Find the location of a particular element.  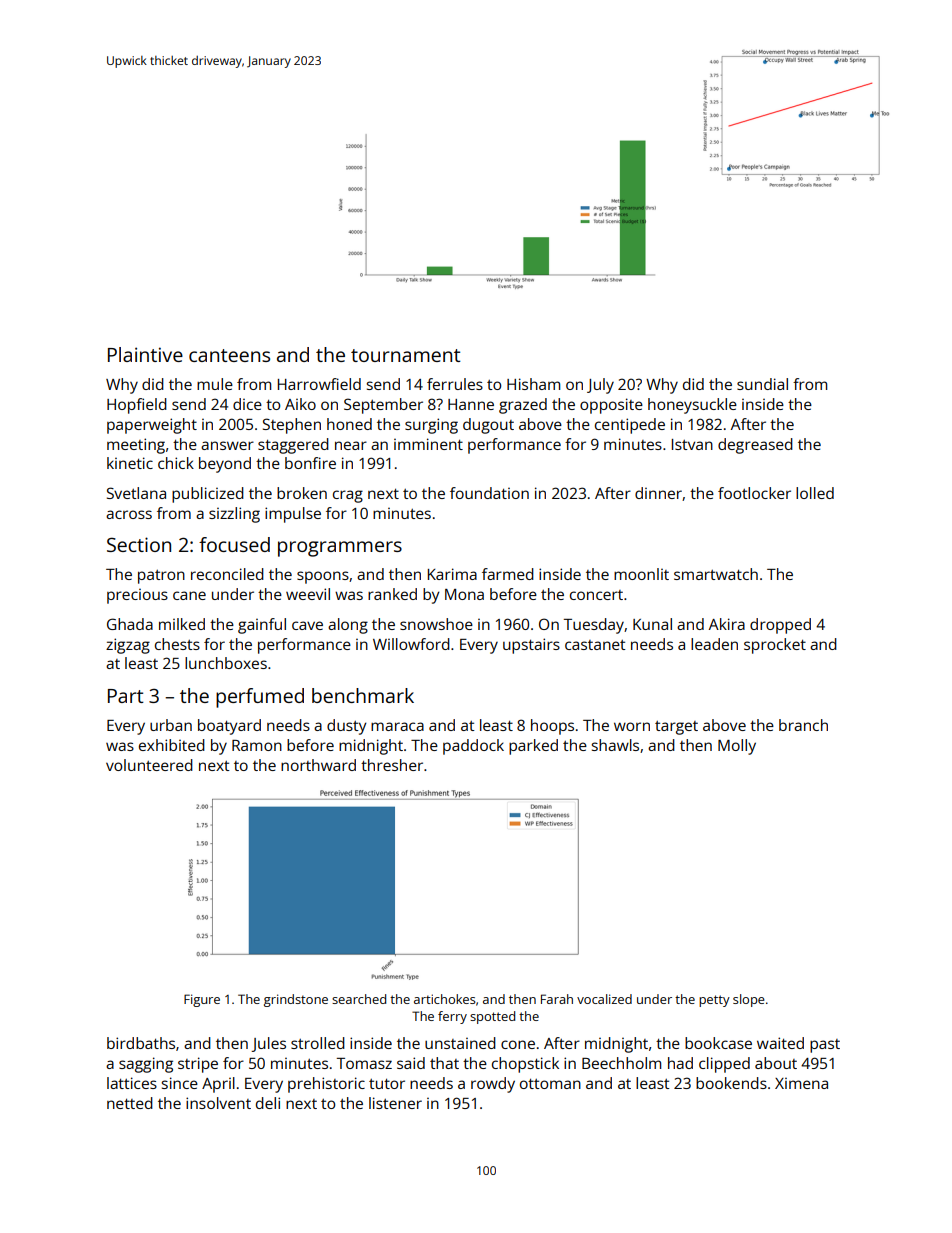

insolvent is located at coordinates (218, 1103).
